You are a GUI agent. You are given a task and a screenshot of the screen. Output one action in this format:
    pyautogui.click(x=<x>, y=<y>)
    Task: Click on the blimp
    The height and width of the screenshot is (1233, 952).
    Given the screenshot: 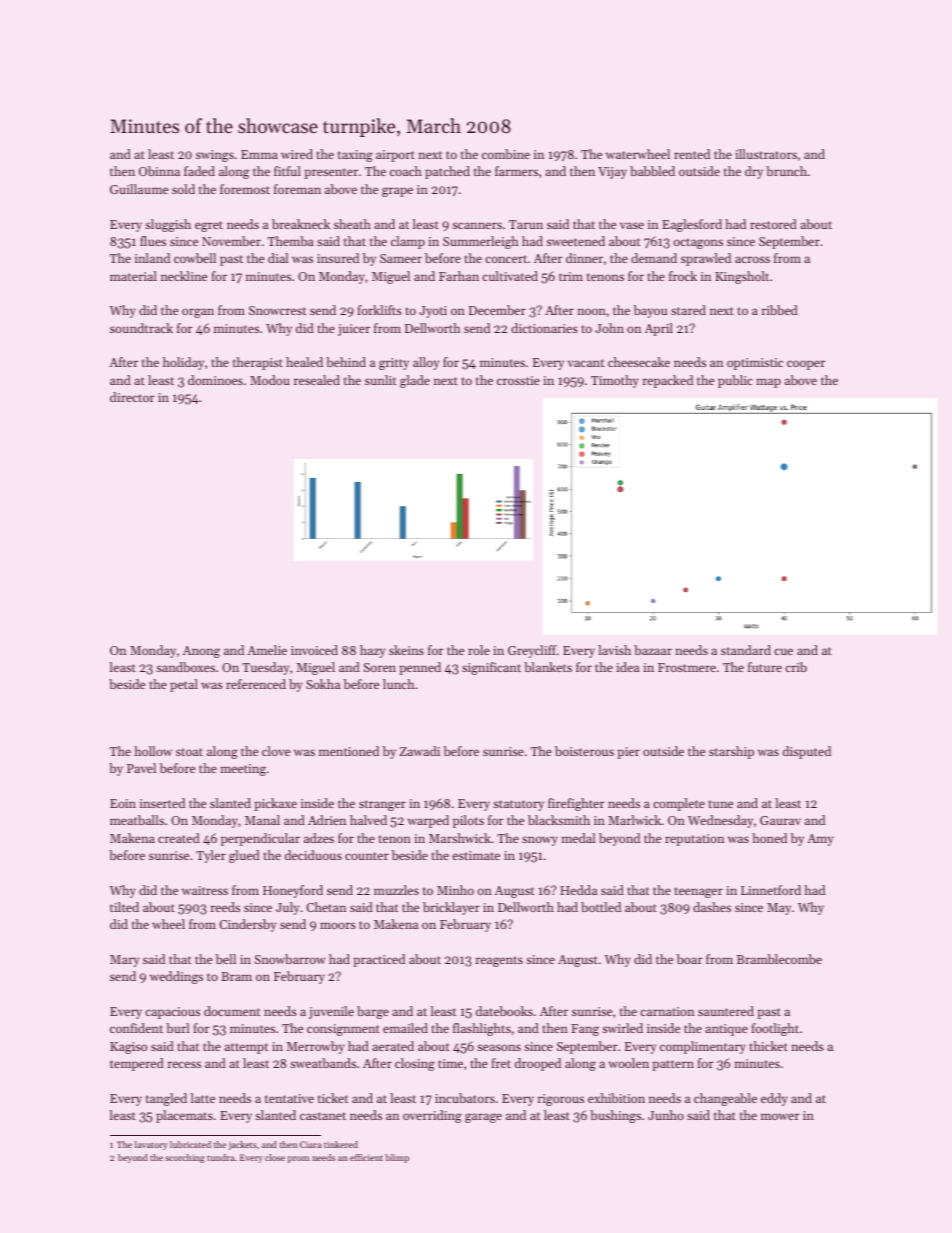 What is the action you would take?
    pyautogui.click(x=397, y=1158)
